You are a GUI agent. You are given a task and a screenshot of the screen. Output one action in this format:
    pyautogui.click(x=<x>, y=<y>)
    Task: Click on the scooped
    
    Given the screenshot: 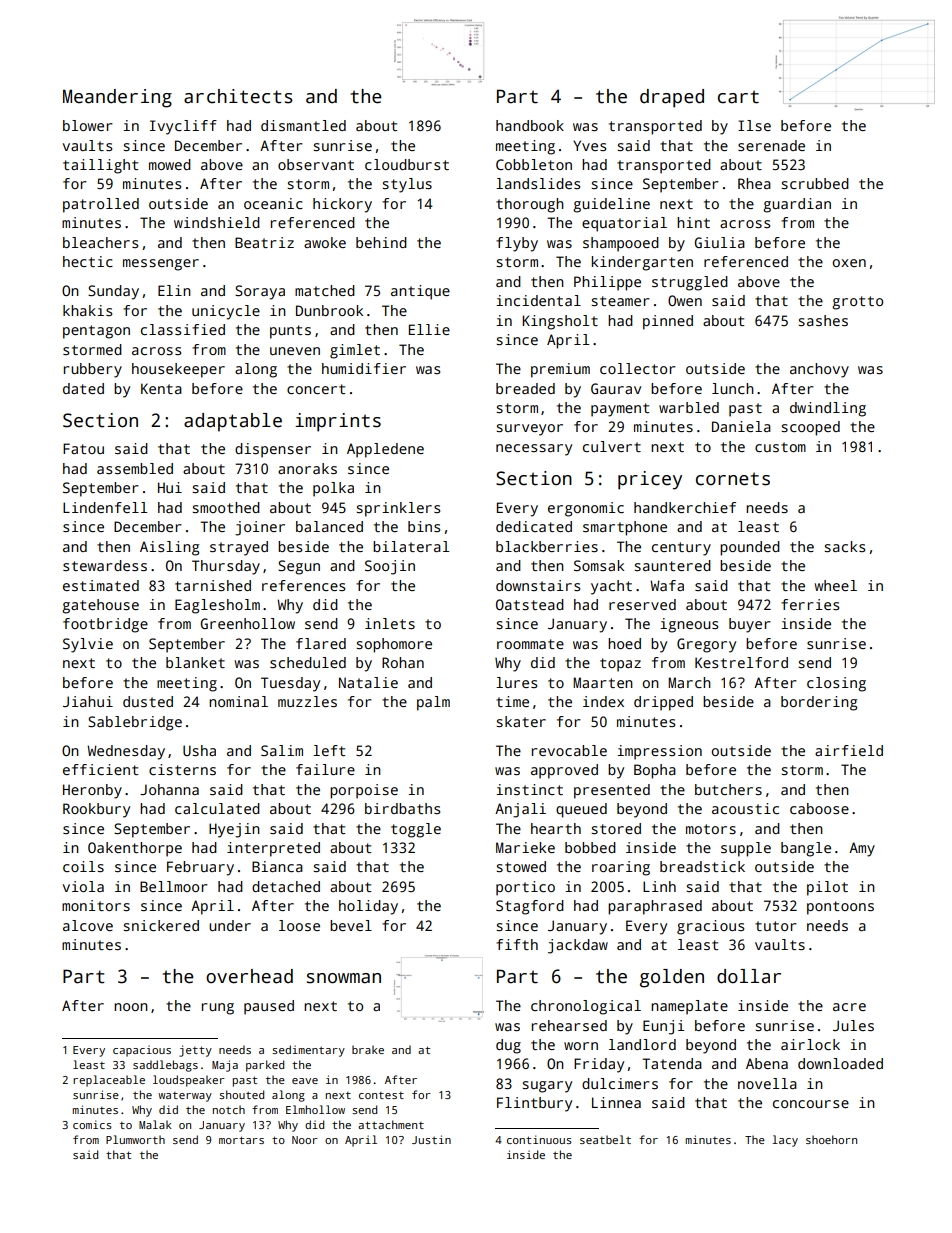 What is the action you would take?
    pyautogui.click(x=810, y=428)
